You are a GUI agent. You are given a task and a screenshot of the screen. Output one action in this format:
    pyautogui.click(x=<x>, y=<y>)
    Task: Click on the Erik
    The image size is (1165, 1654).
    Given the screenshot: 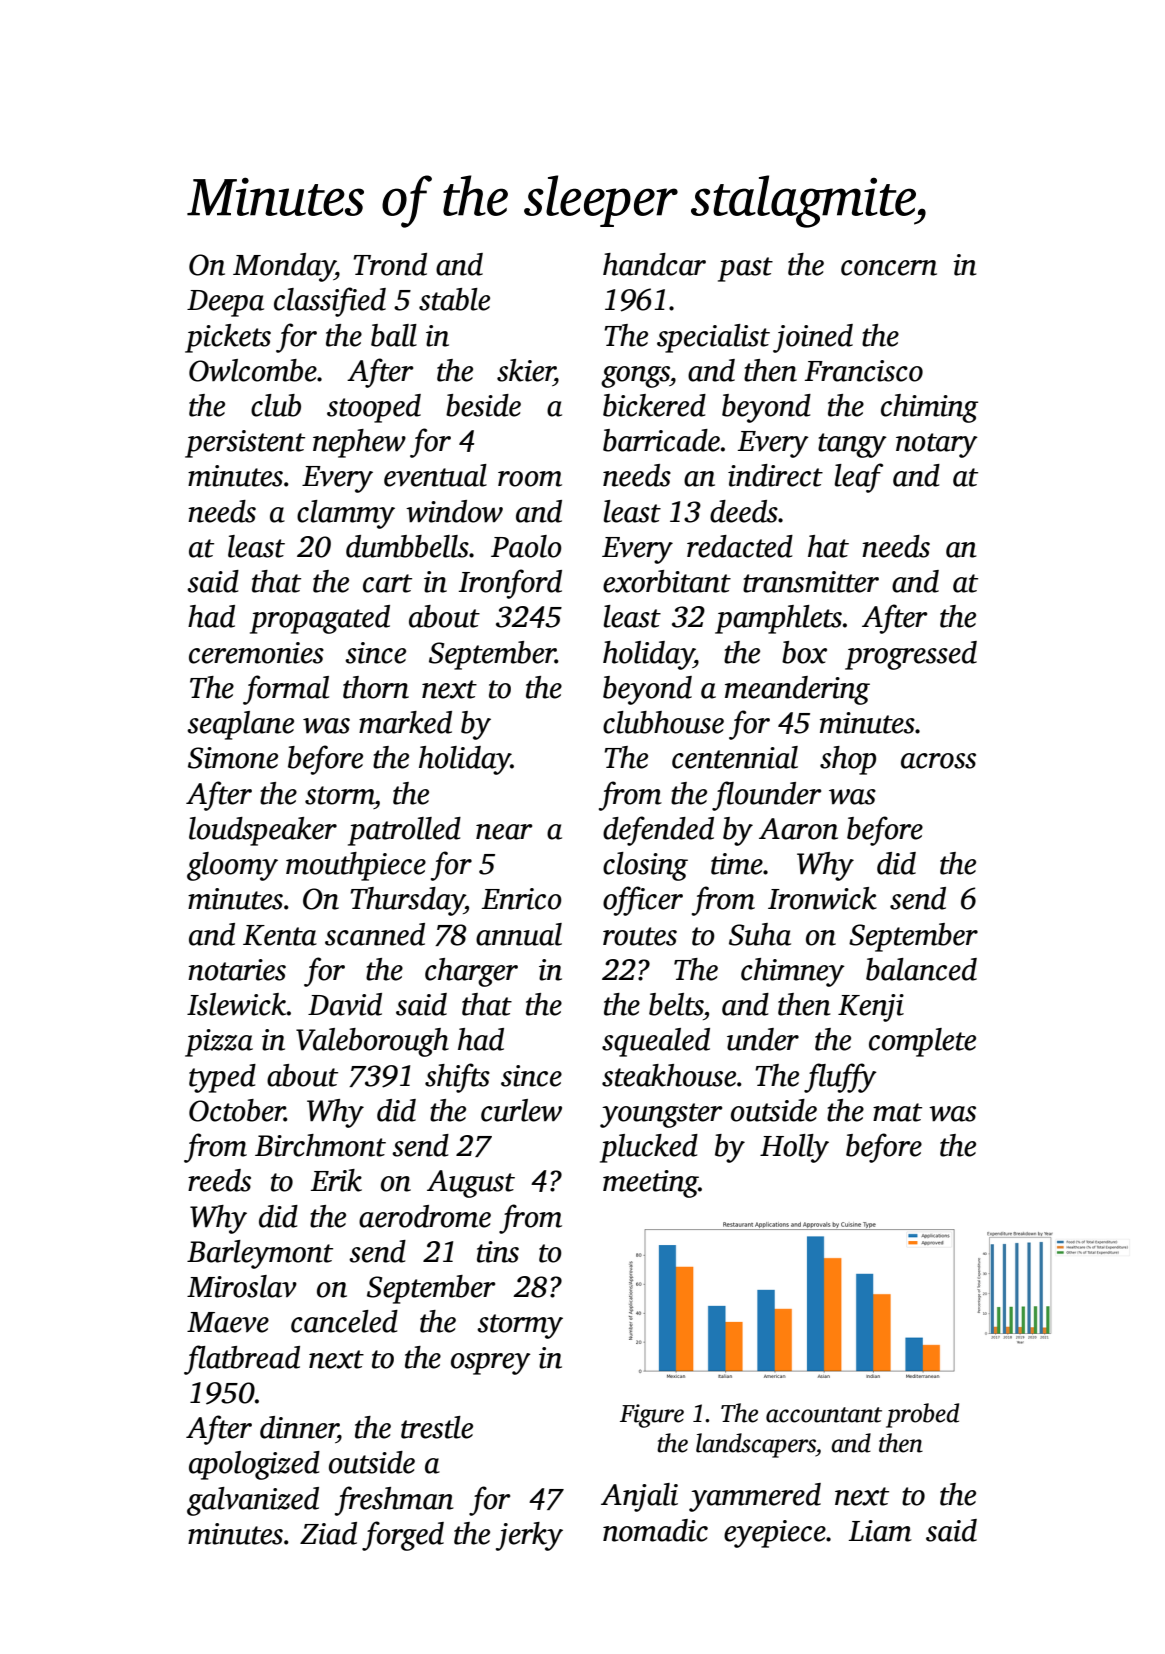 What is the action you would take?
    pyautogui.click(x=336, y=1180)
